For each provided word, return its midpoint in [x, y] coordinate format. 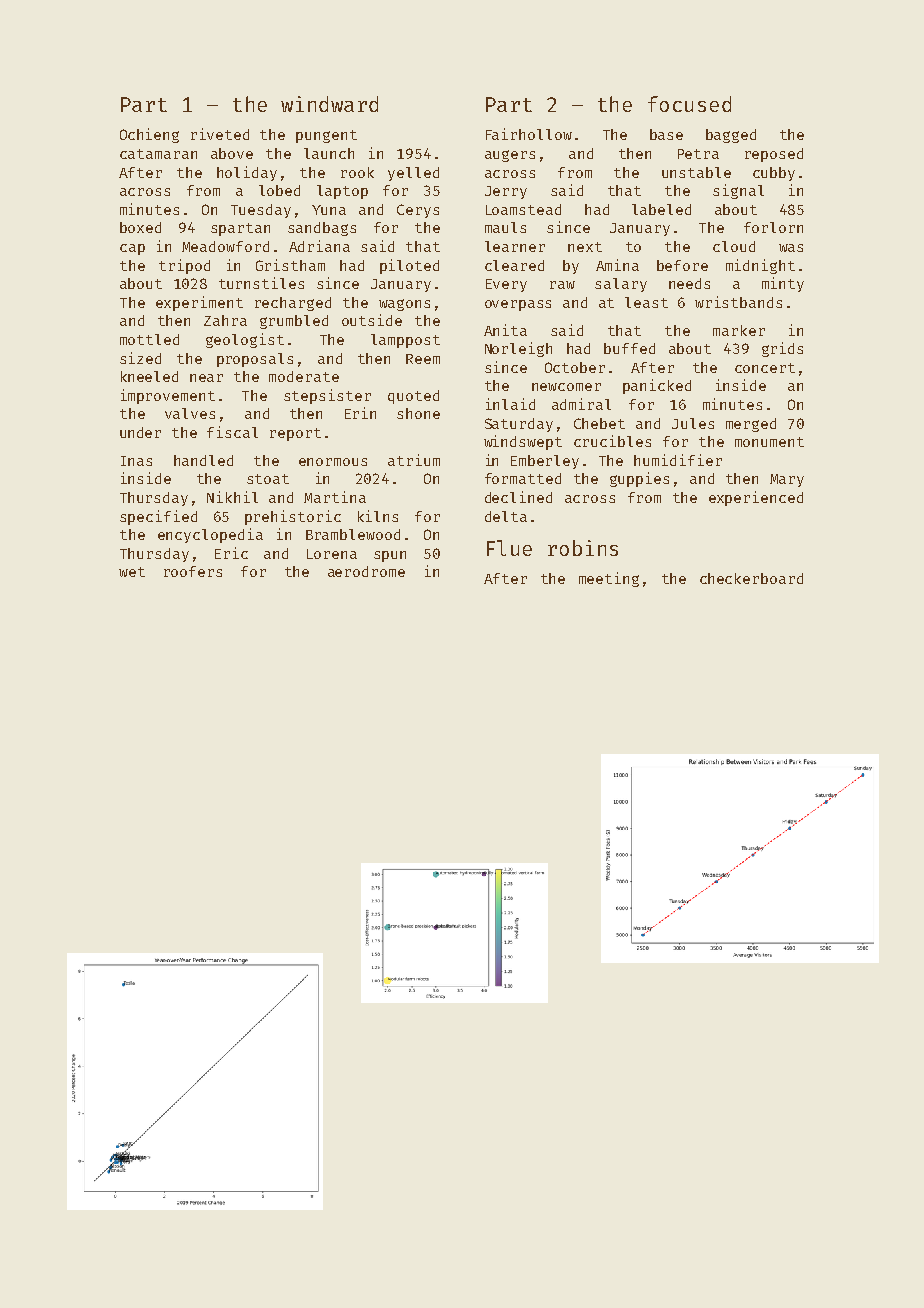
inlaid [510, 404]
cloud [734, 246]
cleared [514, 265]
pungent [326, 136]
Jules [693, 423]
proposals [255, 360]
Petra [698, 154]
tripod [184, 266]
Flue [509, 548]
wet [132, 572]
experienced [756, 498]
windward [329, 104]
